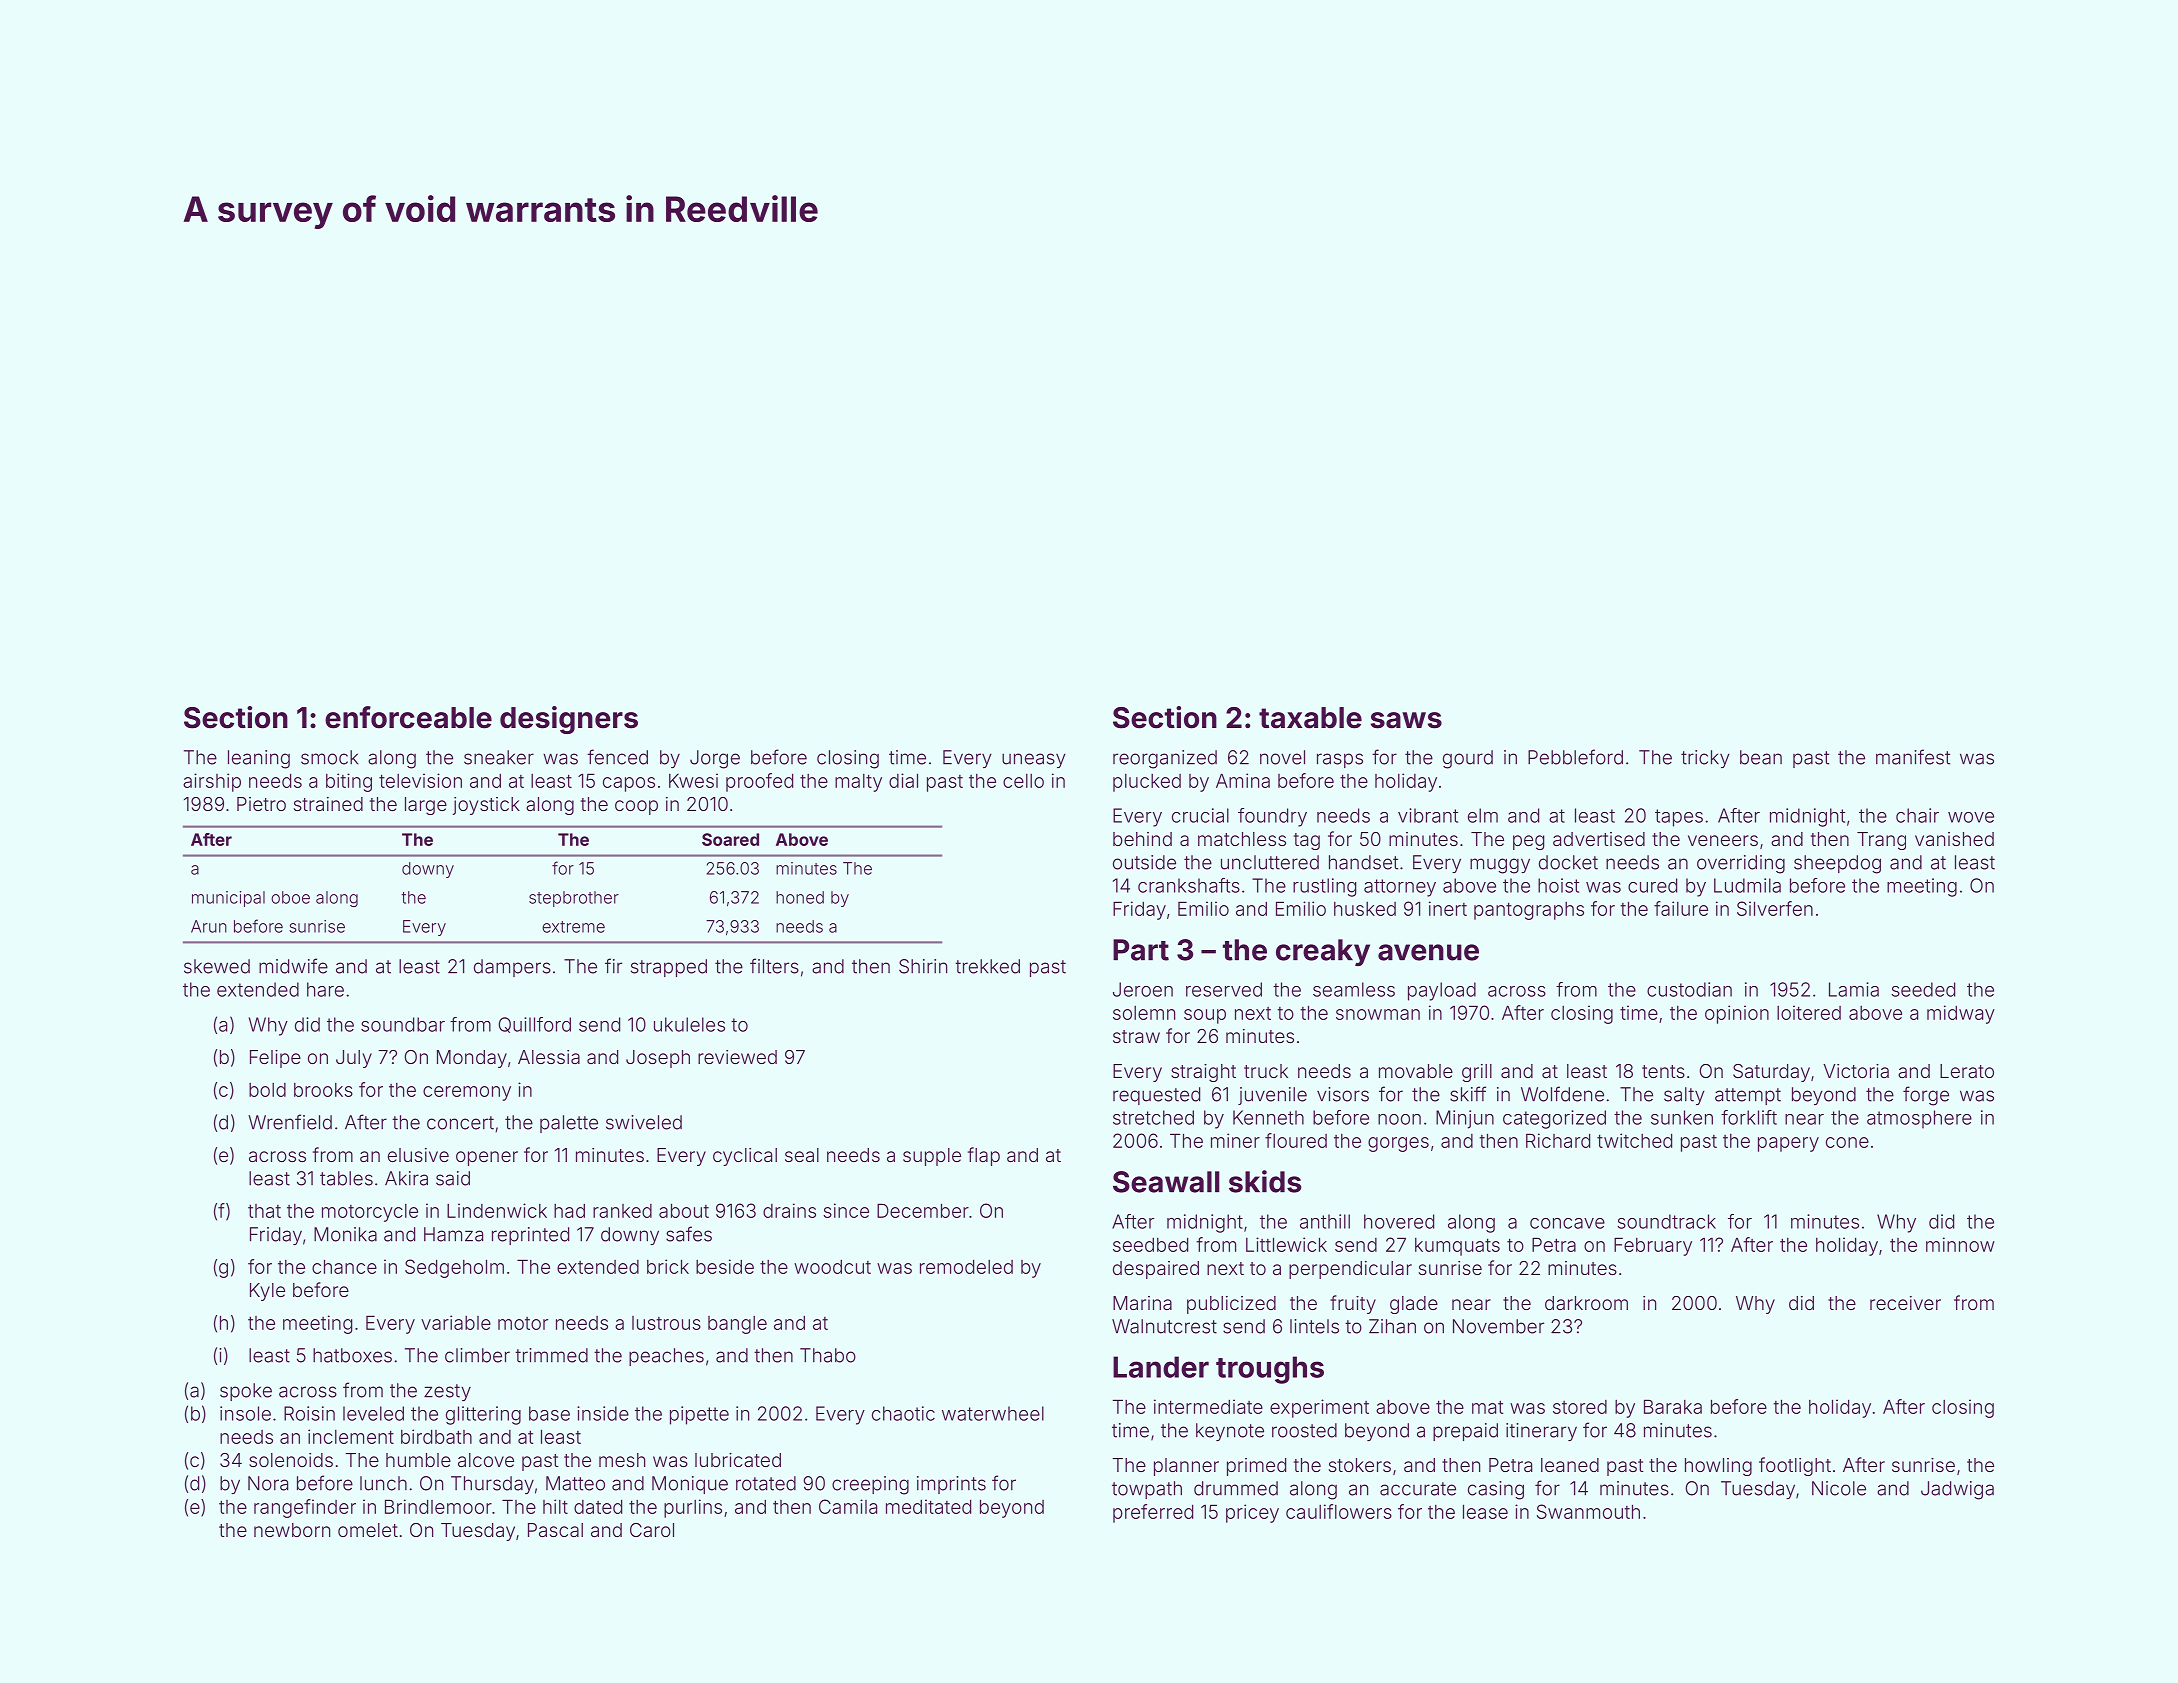 This page has width=2178, height=1683. What do you see at coordinates (1917, 815) in the page?
I see `chair` at bounding box center [1917, 815].
